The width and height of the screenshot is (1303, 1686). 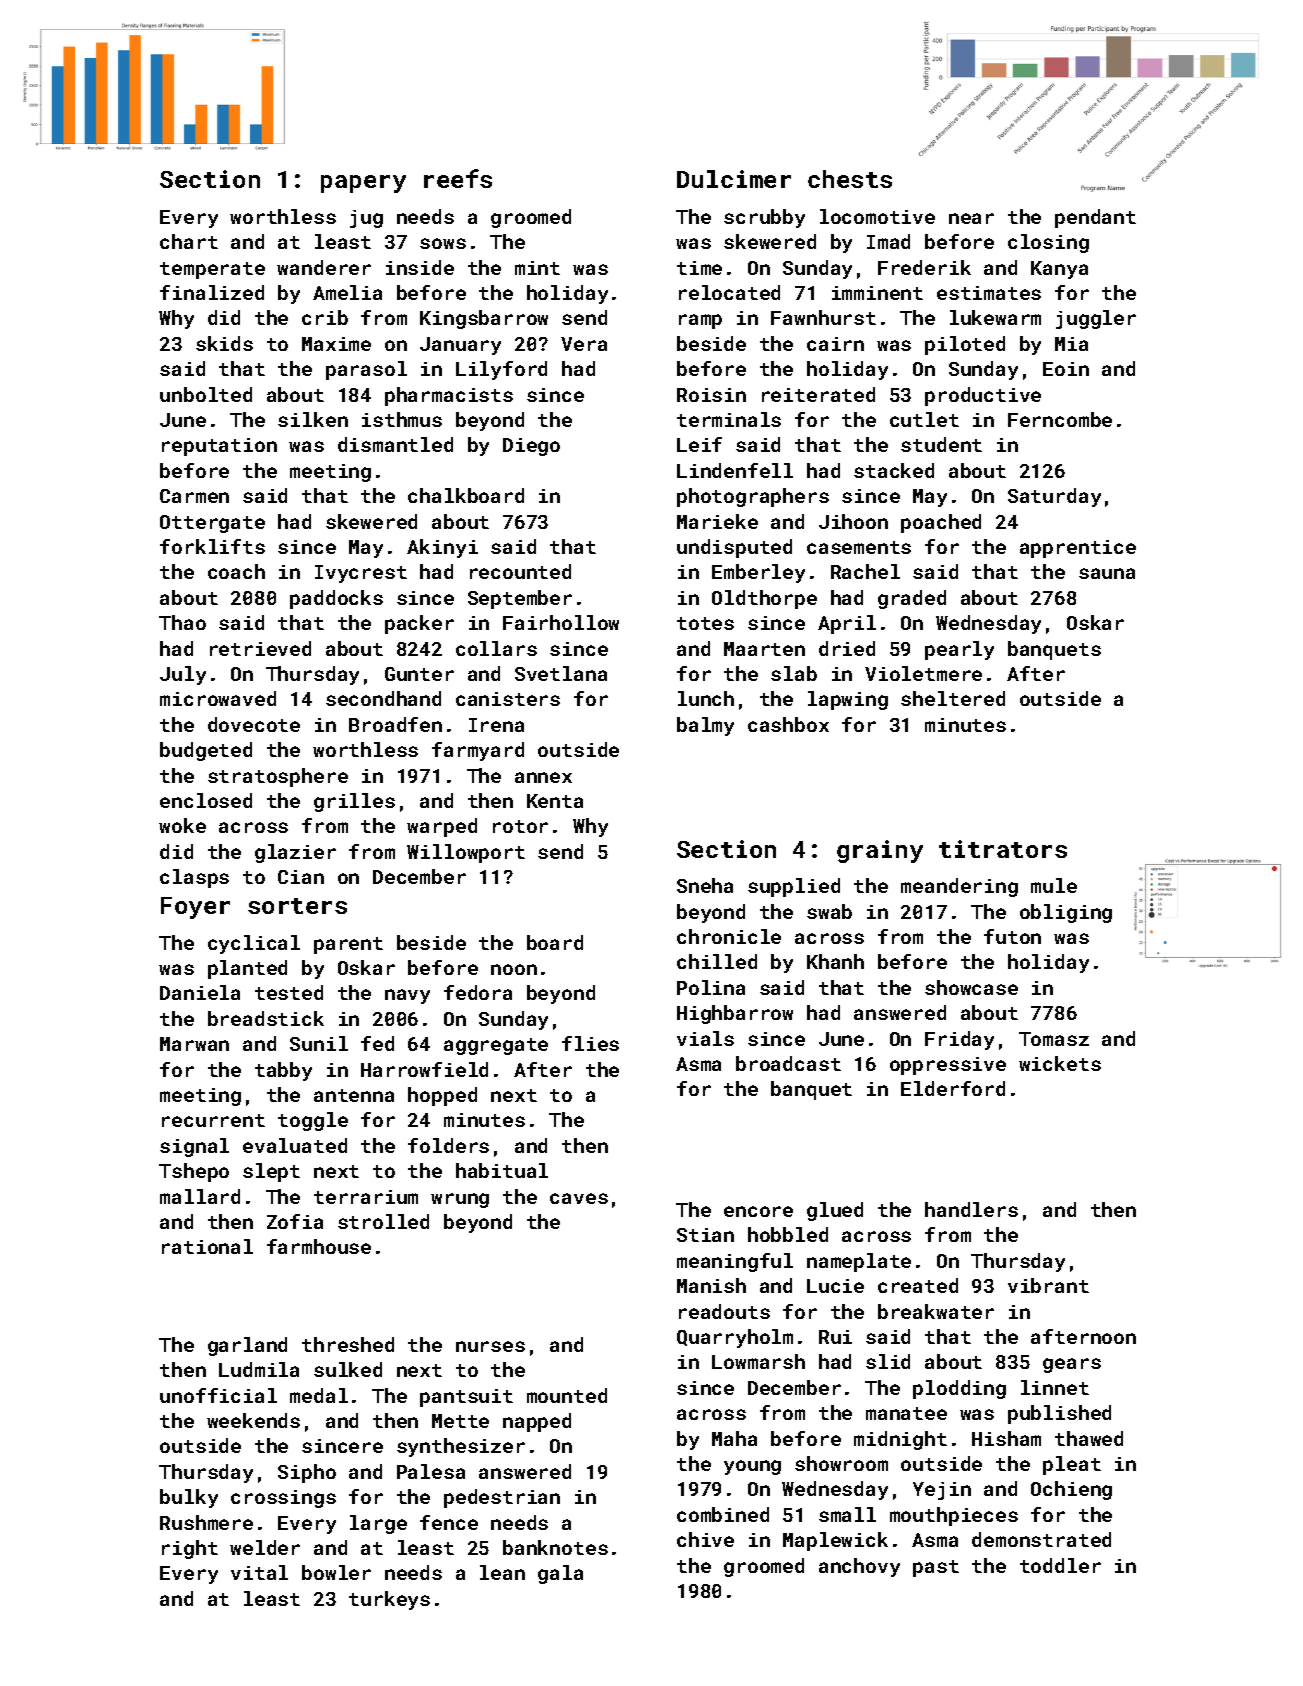 What do you see at coordinates (431, 1471) in the screenshot?
I see `Palesa` at bounding box center [431, 1471].
